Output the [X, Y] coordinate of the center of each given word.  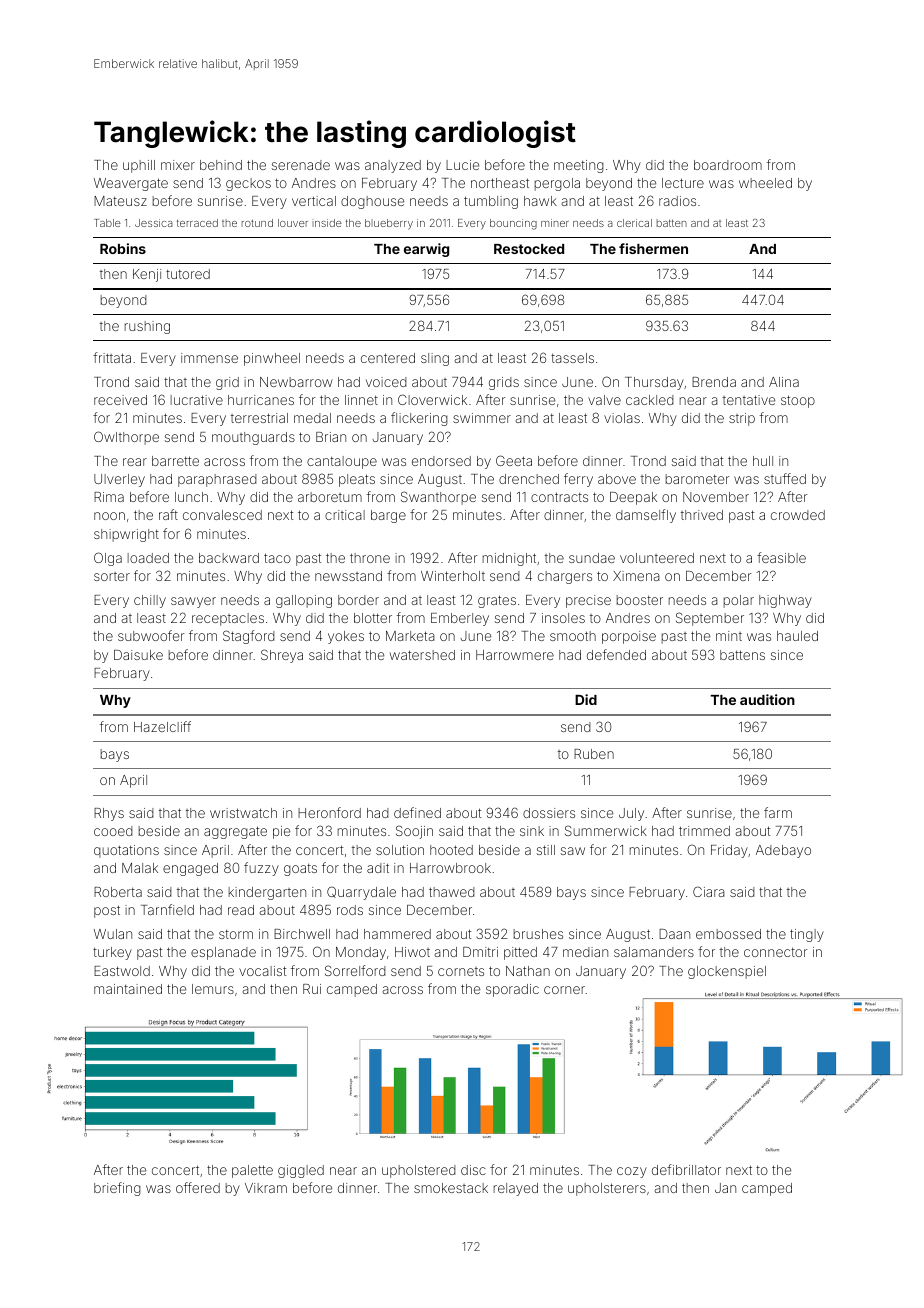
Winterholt [453, 576]
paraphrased [217, 480]
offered [198, 1187]
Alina [784, 382]
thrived [702, 515]
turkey [112, 953]
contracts [559, 497]
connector [776, 952]
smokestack [451, 1188]
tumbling [491, 202]
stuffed [785, 478]
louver [293, 223]
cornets [461, 971]
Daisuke [138, 655]
